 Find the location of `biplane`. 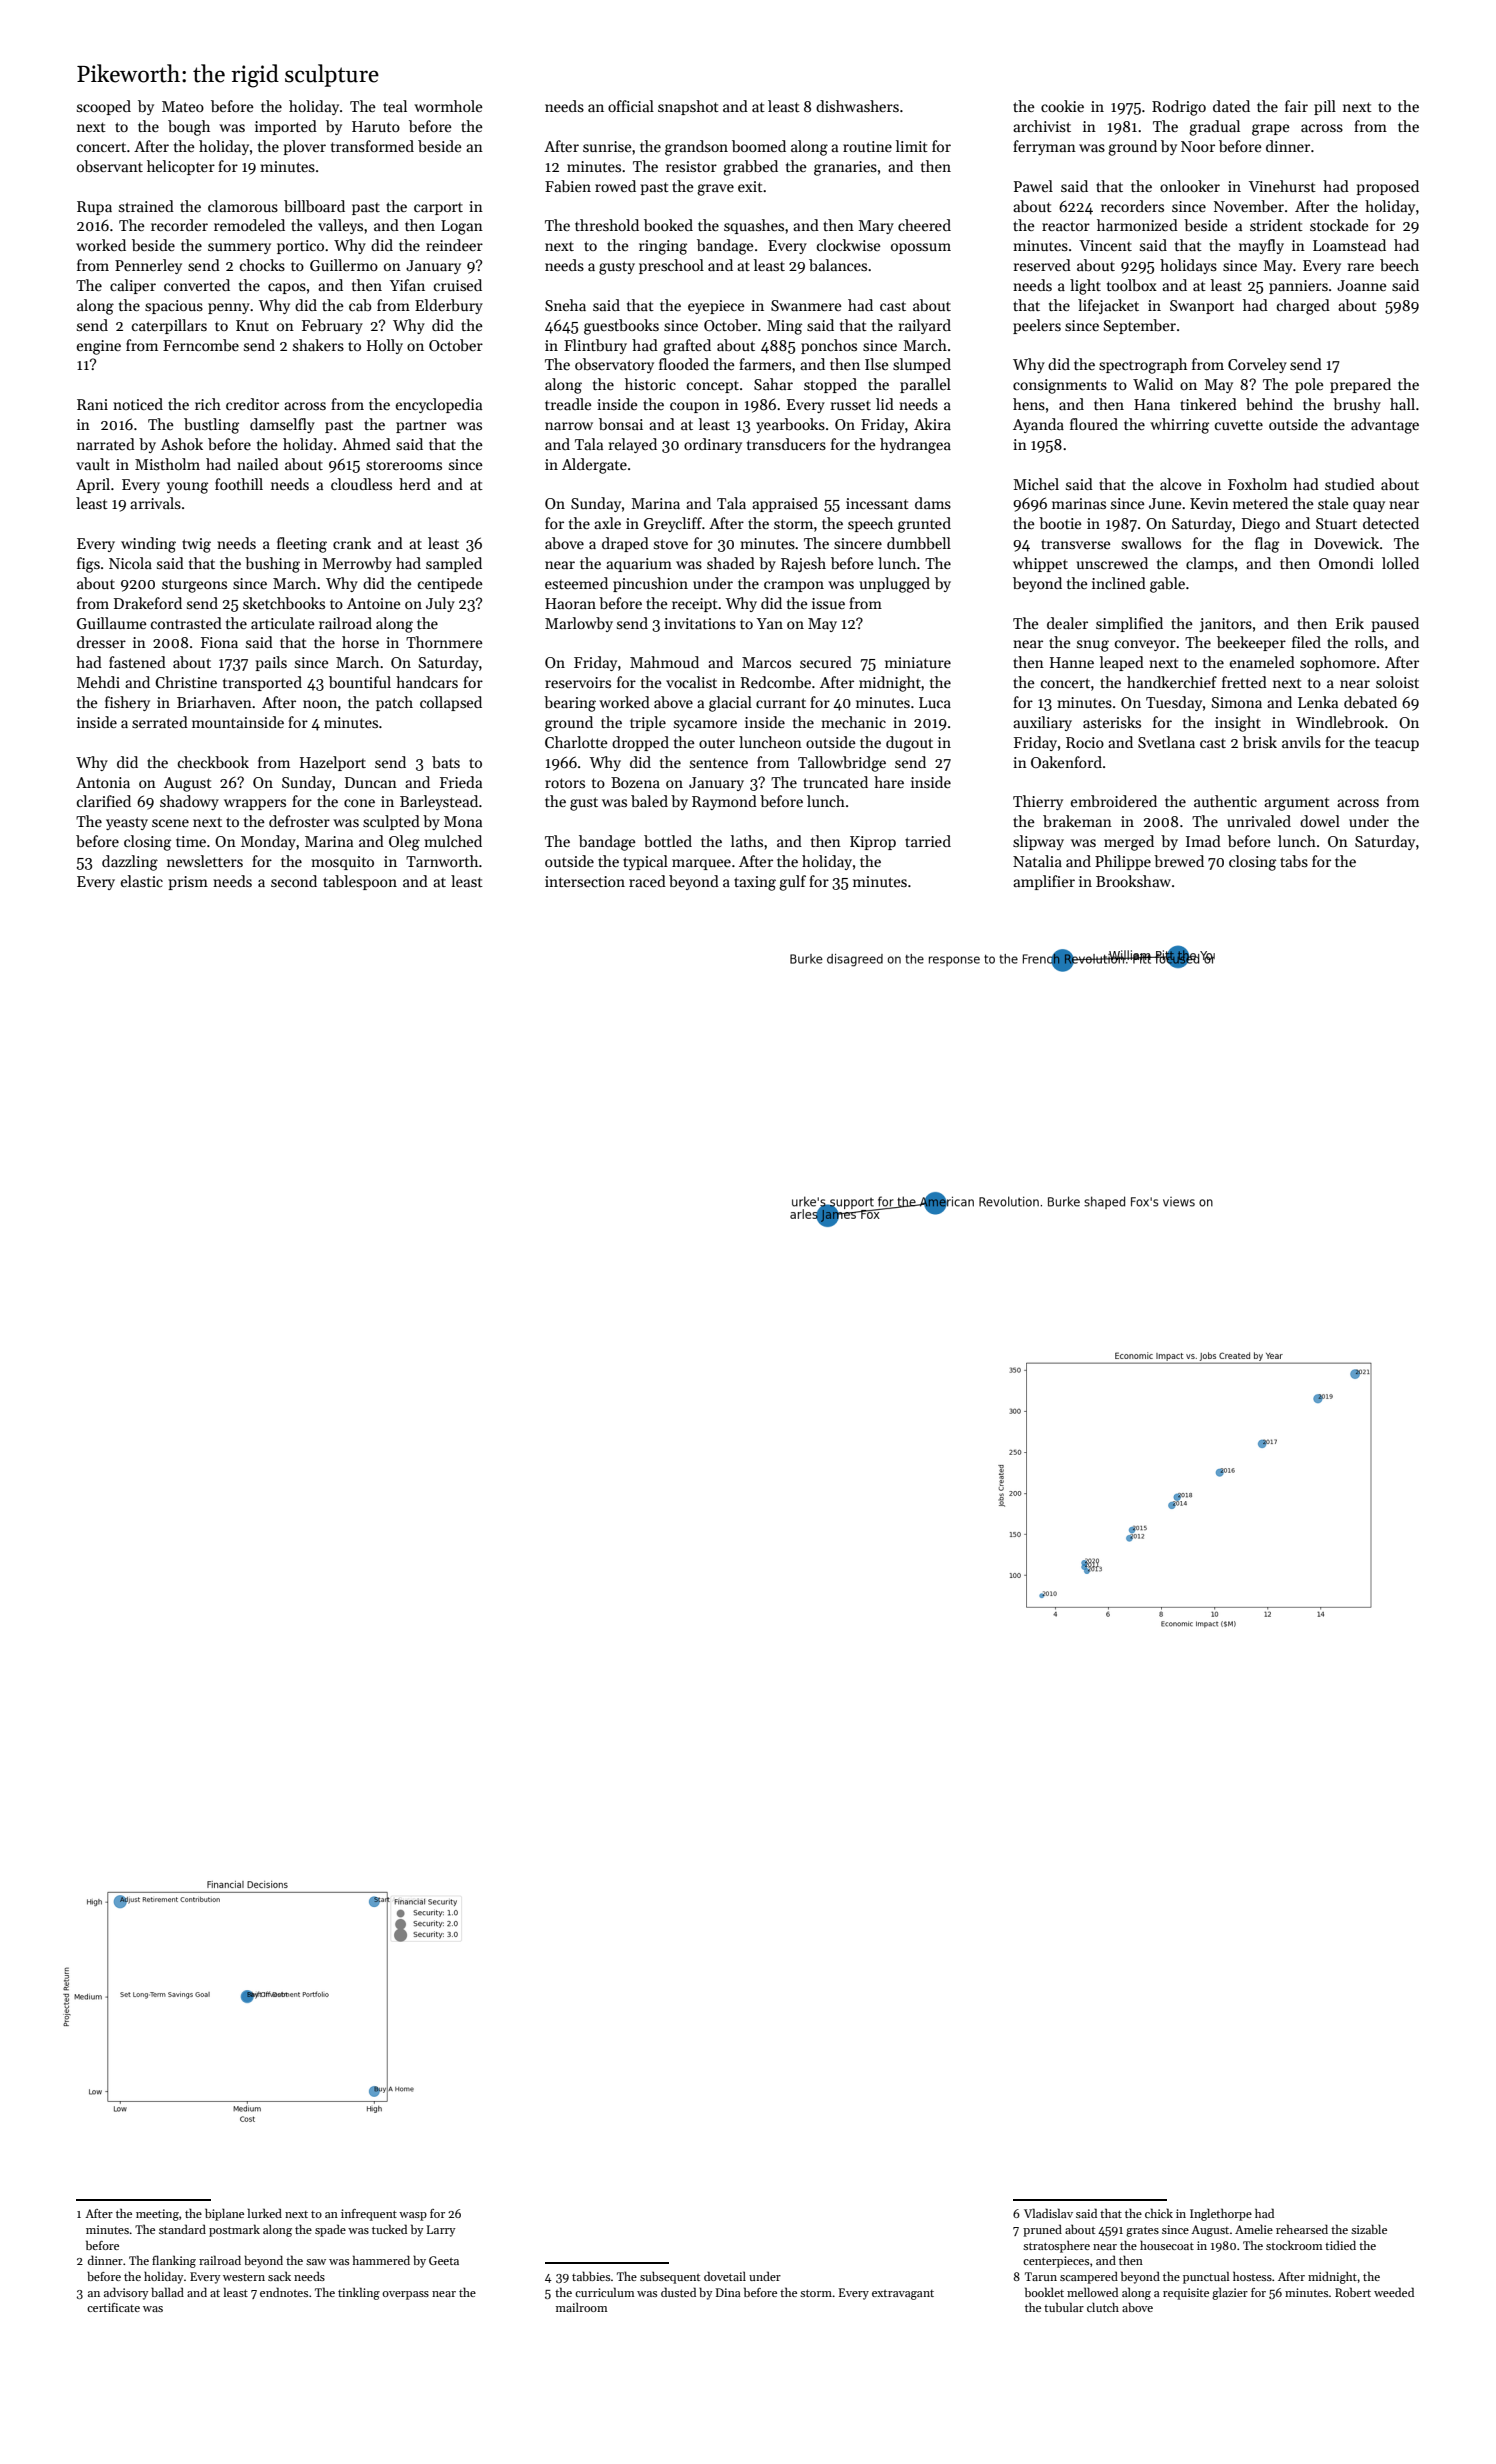

biplane is located at coordinates (224, 2214).
